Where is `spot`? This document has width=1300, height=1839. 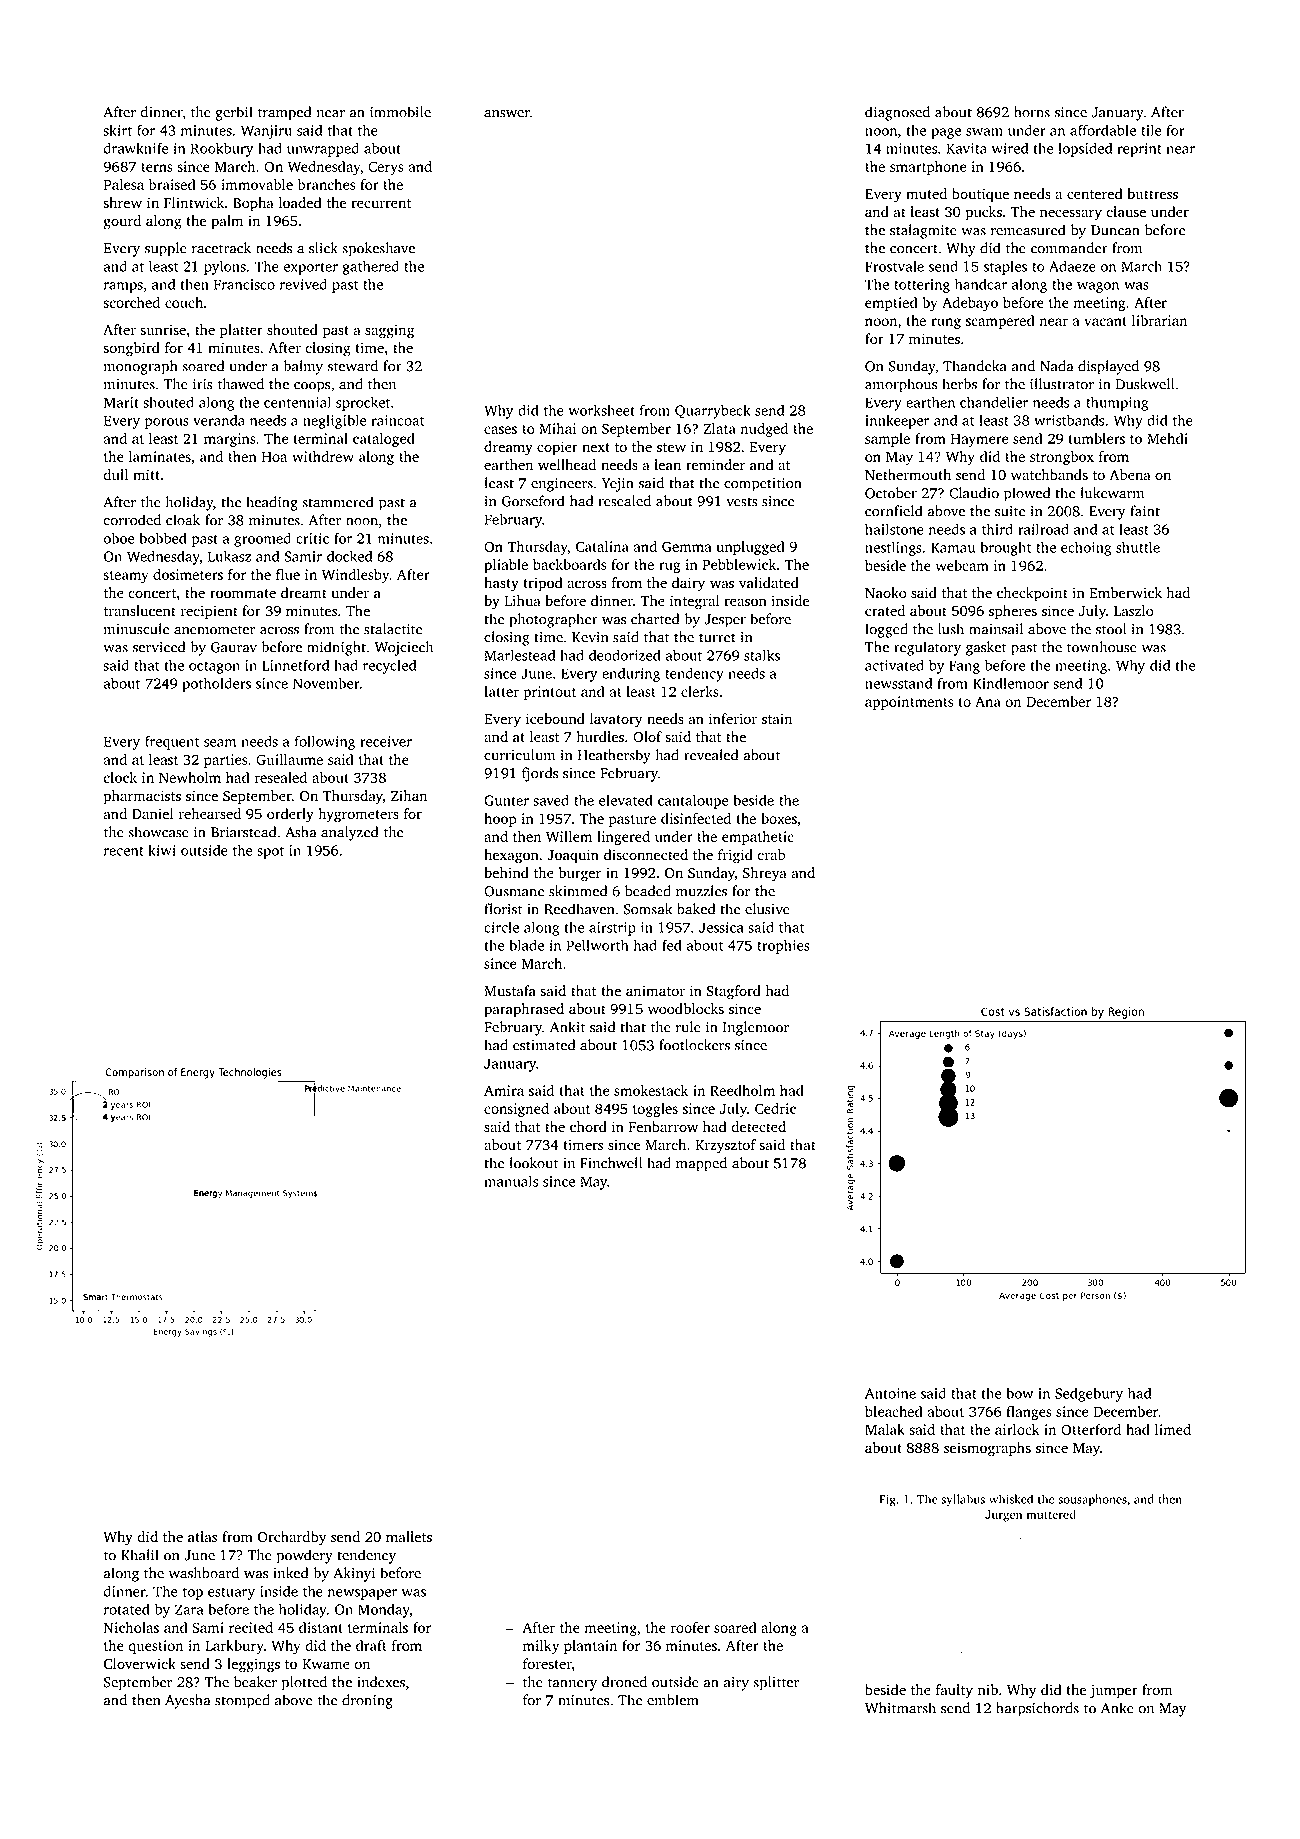 spot is located at coordinates (270, 852).
